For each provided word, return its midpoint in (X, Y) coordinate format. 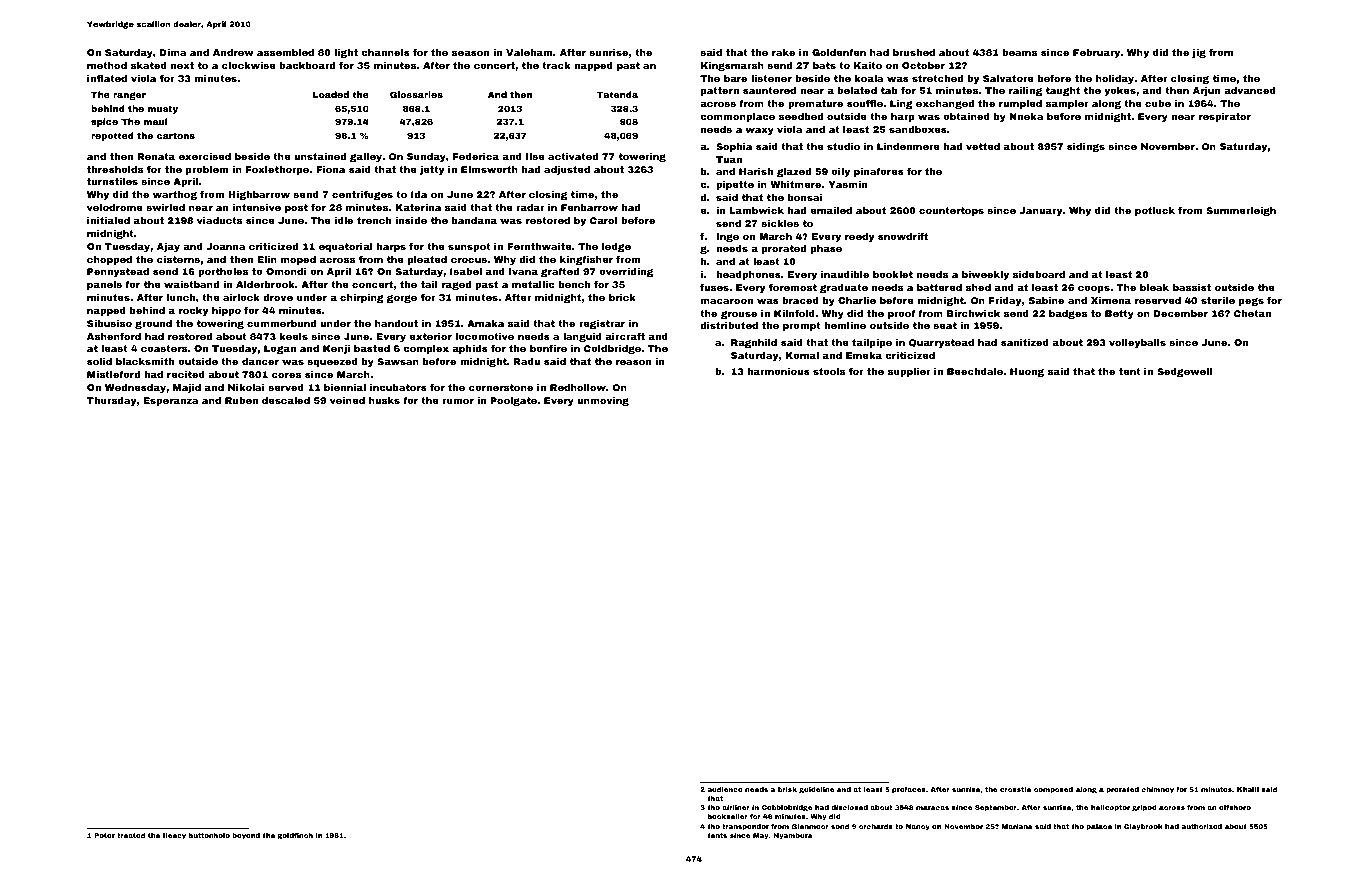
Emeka (864, 355)
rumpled (1020, 104)
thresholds (115, 169)
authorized (1202, 826)
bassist (1192, 287)
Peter (104, 835)
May (761, 836)
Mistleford (113, 374)
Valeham (529, 52)
